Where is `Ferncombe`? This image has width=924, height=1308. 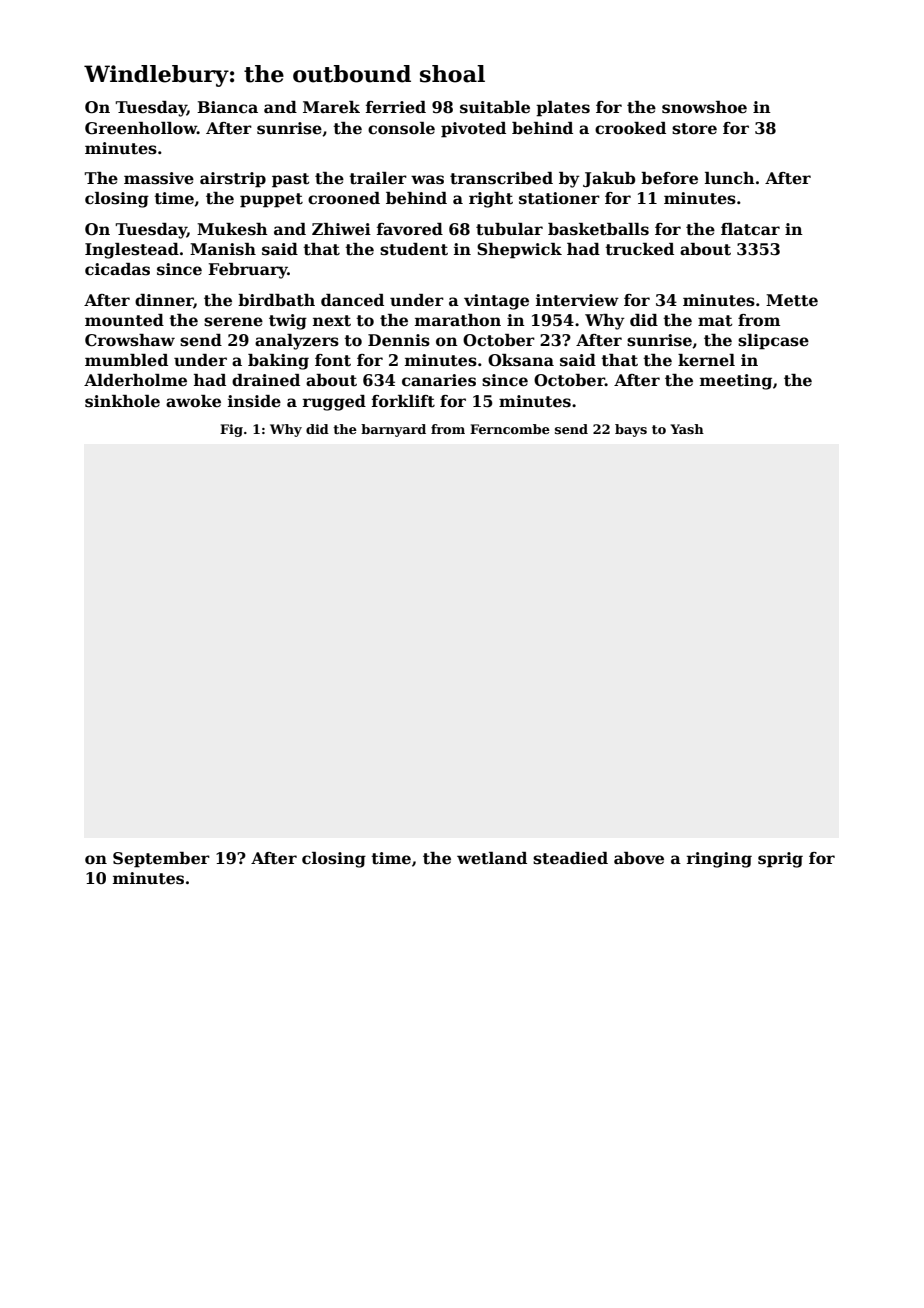 Ferncombe is located at coordinates (510, 429).
